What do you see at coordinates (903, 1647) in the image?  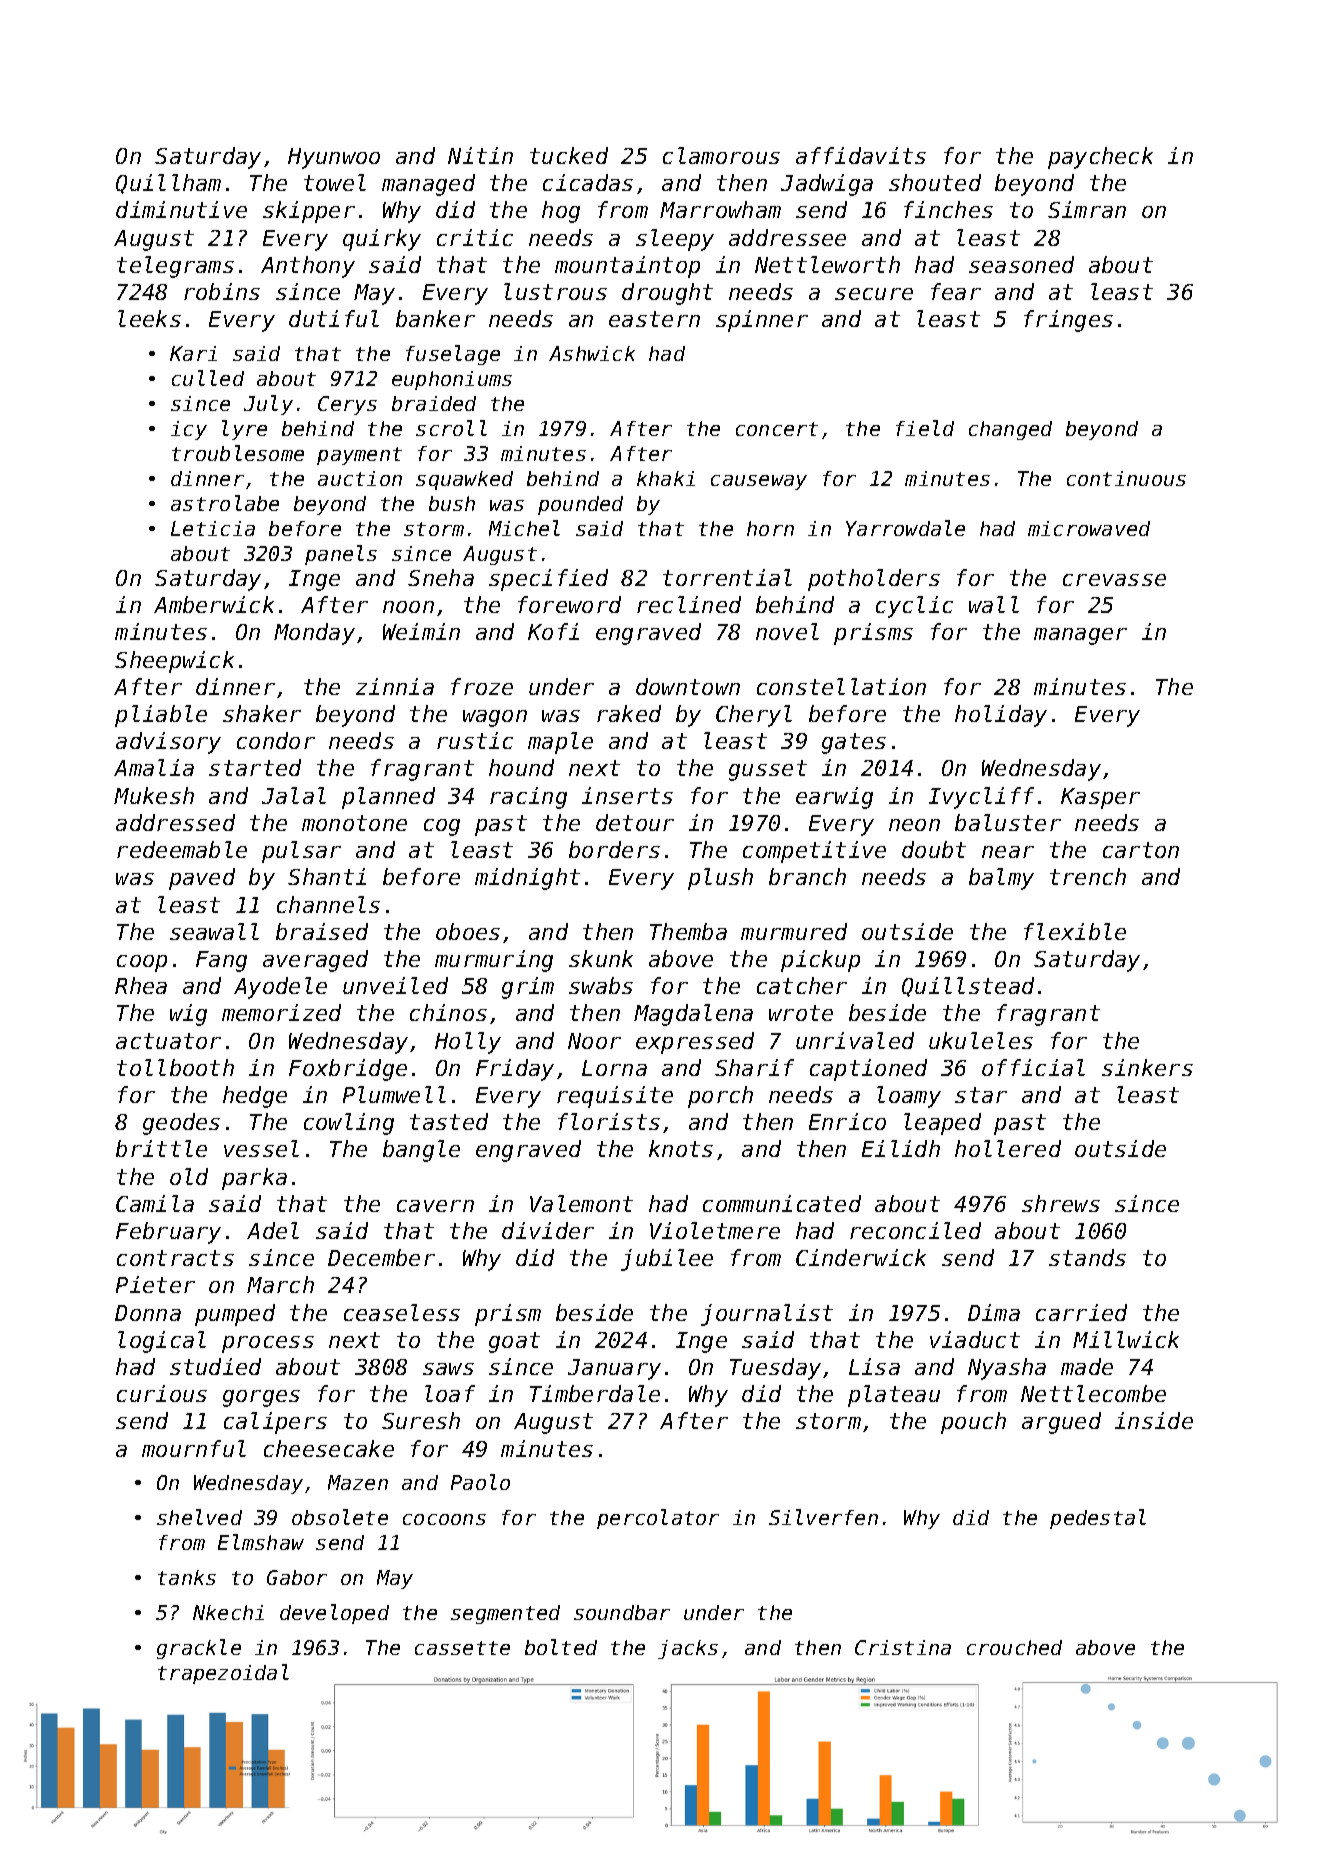 I see `Cristina` at bounding box center [903, 1647].
